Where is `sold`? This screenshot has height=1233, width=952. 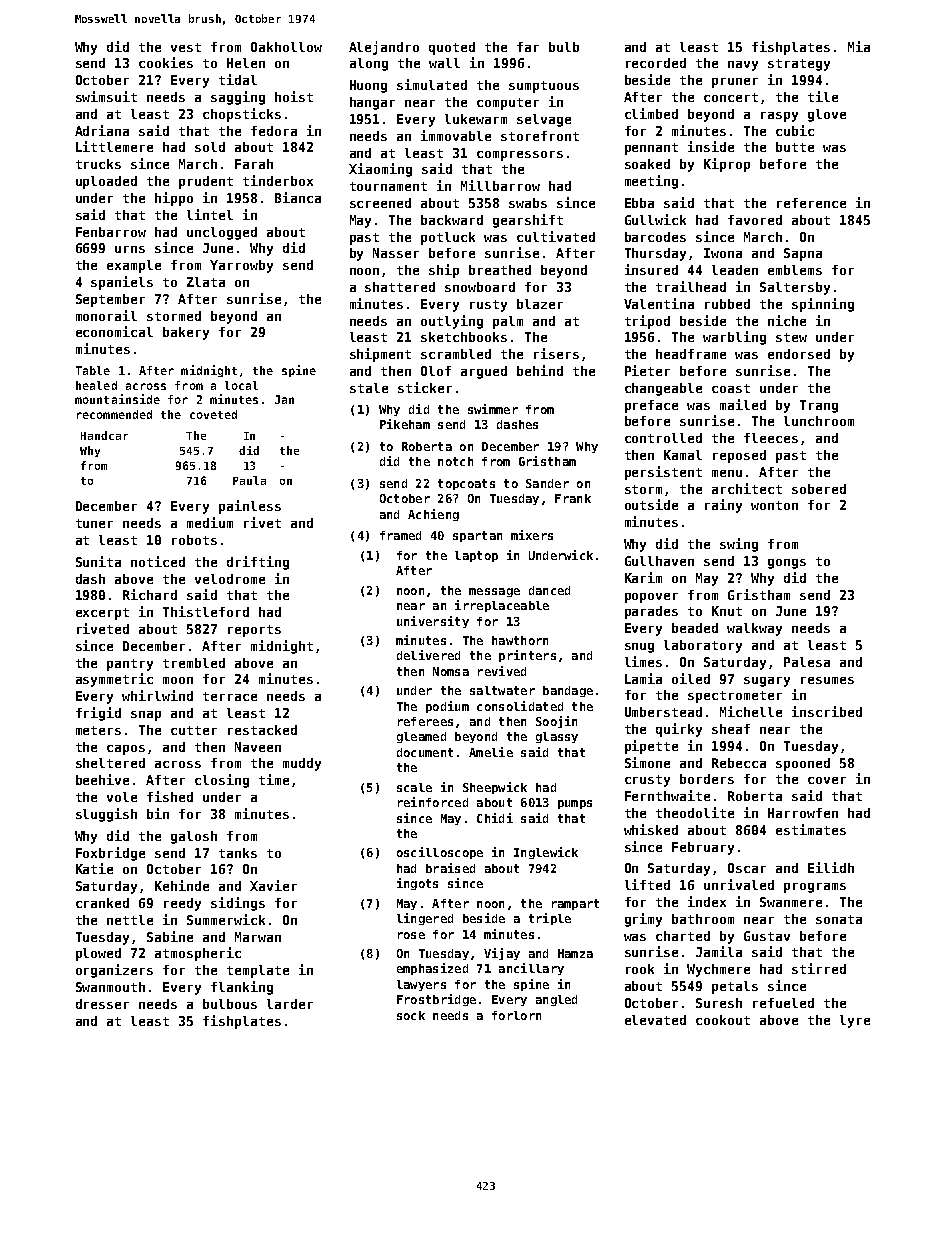
sold is located at coordinates (210, 147).
